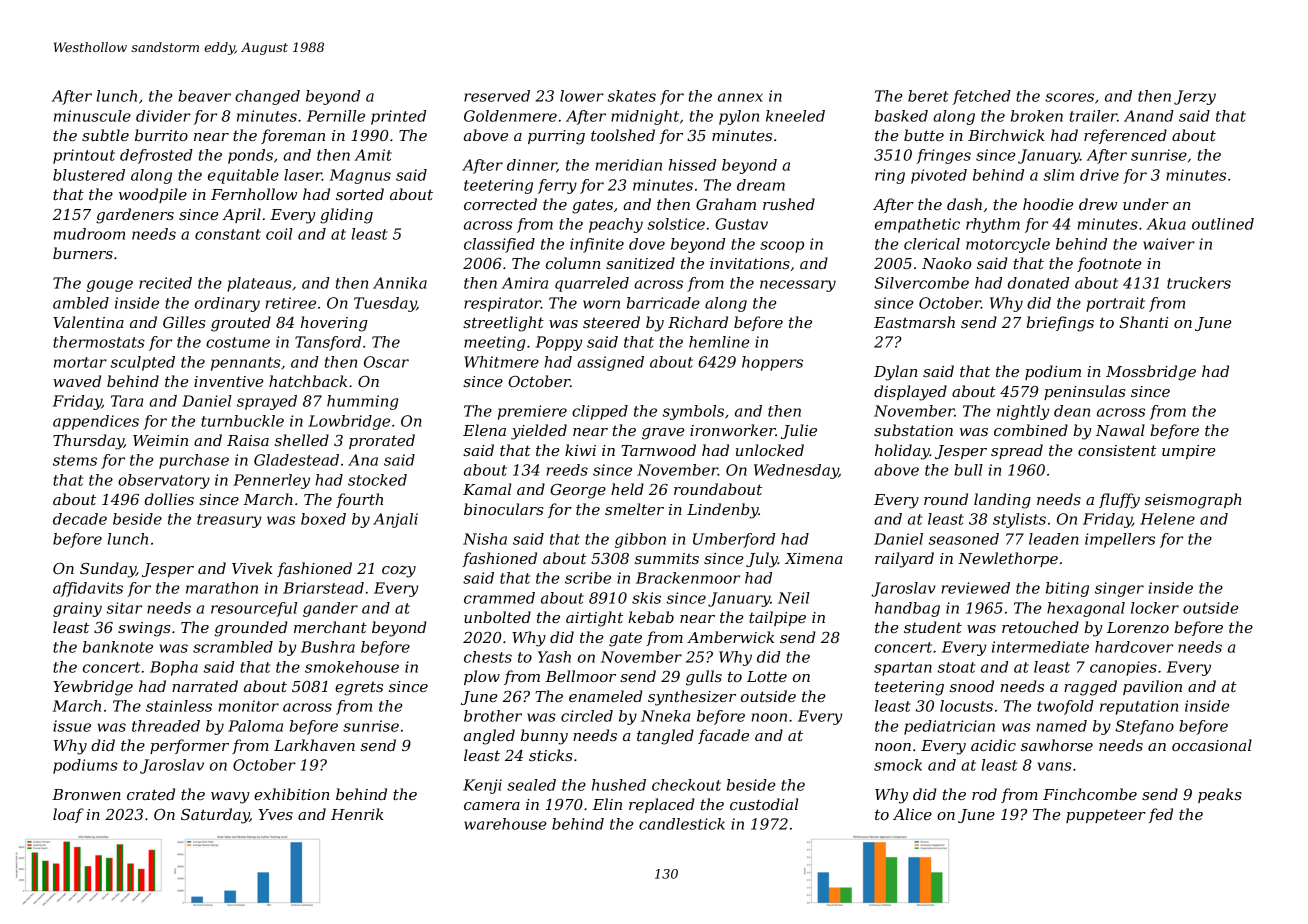 The height and width of the page is (924, 1308). Describe the element at coordinates (482, 786) in the page. I see `Kenji` at that location.
